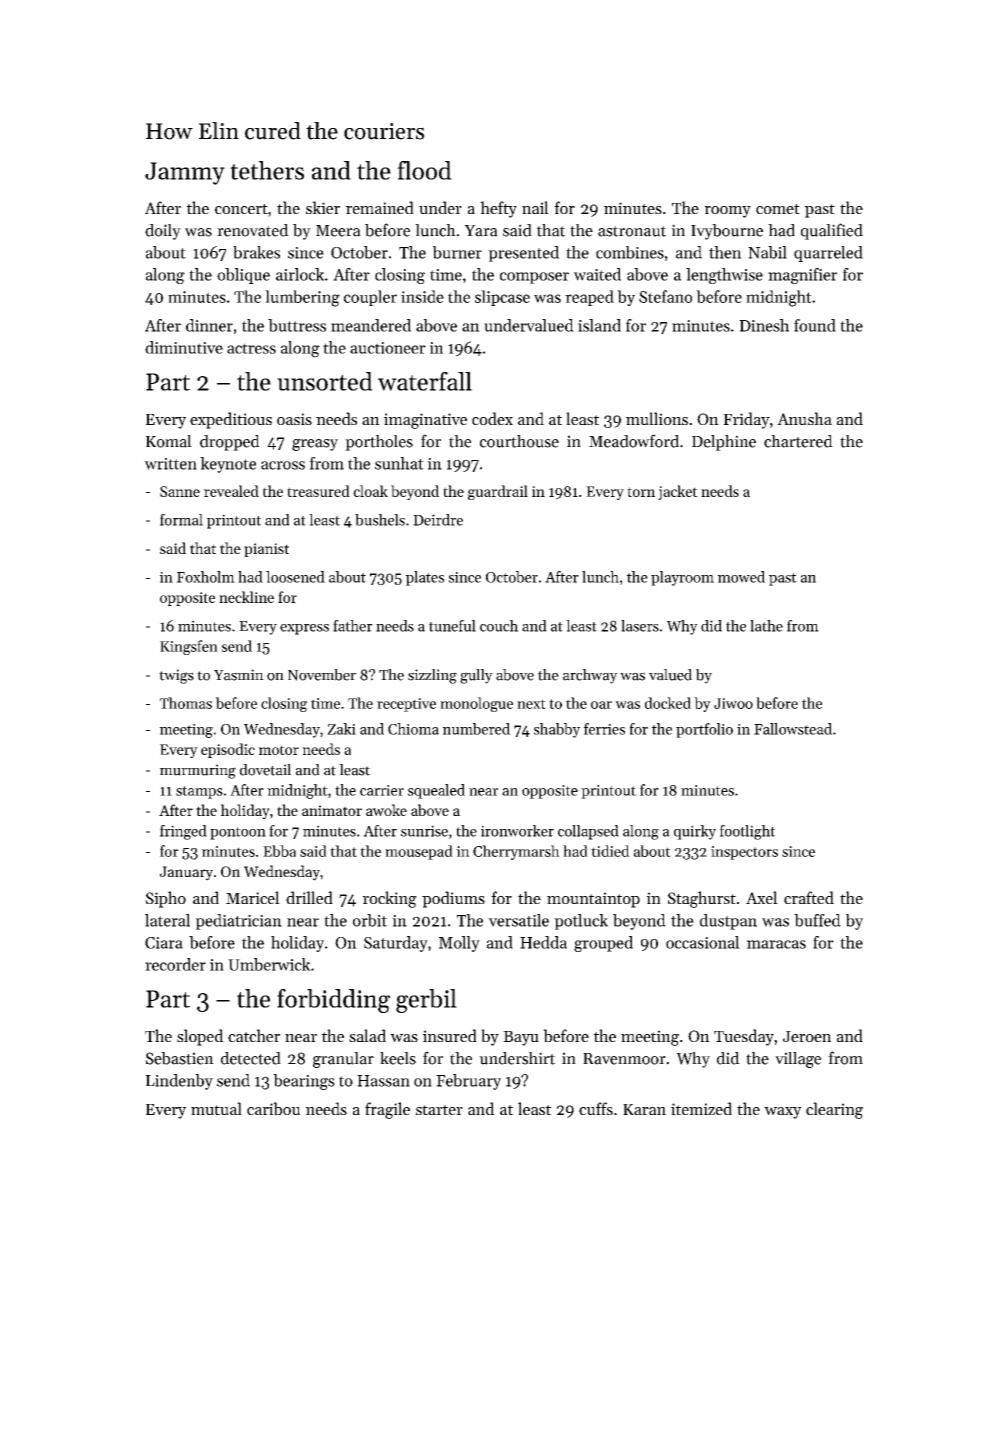 Image resolution: width=1008 pixels, height=1432 pixels. What do you see at coordinates (216, 1108) in the image?
I see `mutual` at bounding box center [216, 1108].
